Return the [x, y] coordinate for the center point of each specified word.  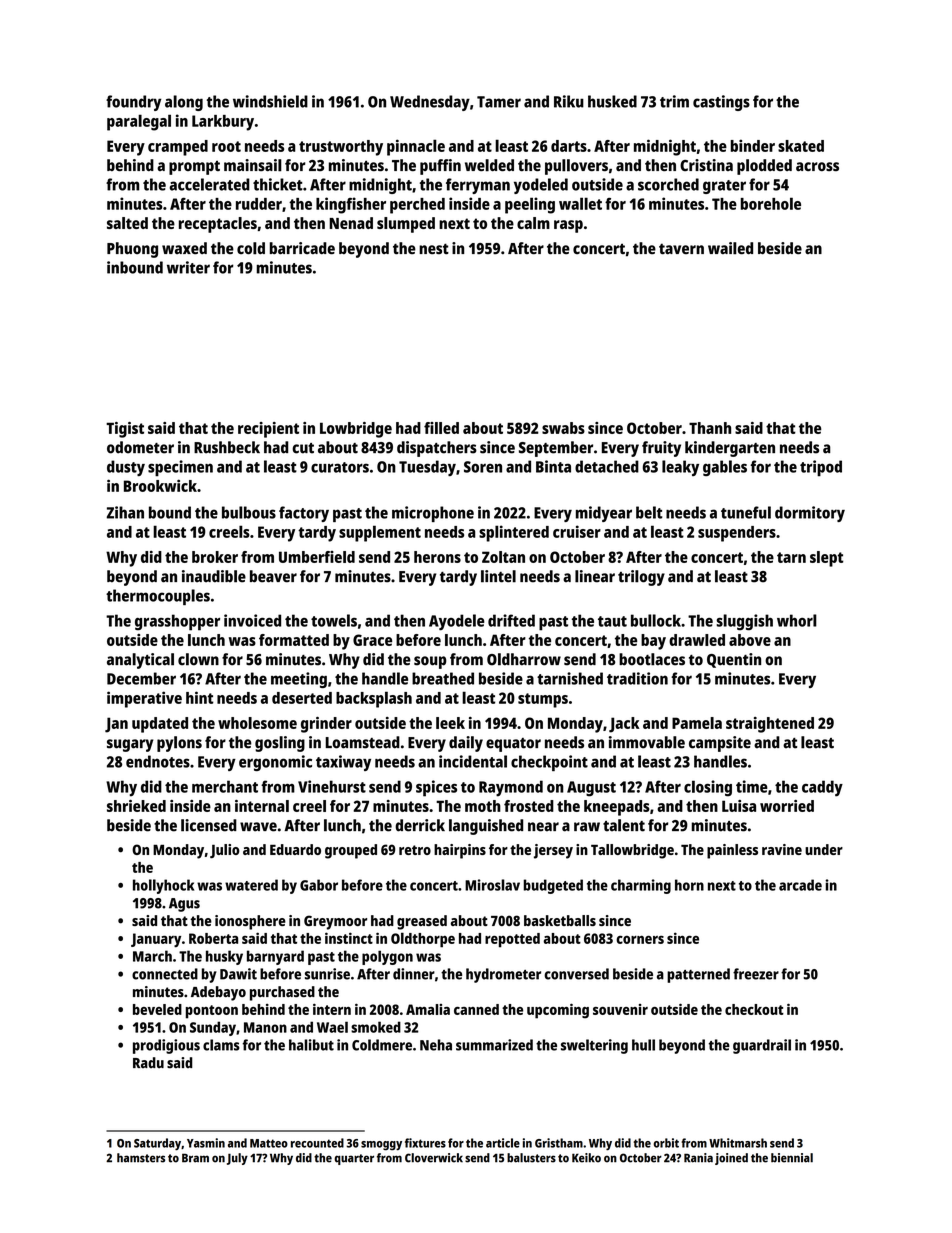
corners [640, 939]
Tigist [125, 430]
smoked [376, 1027]
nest [434, 249]
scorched [668, 184]
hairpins [460, 851]
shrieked [136, 806]
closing [708, 788]
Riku [569, 101]
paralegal [139, 122]
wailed [730, 248]
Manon [265, 1027]
